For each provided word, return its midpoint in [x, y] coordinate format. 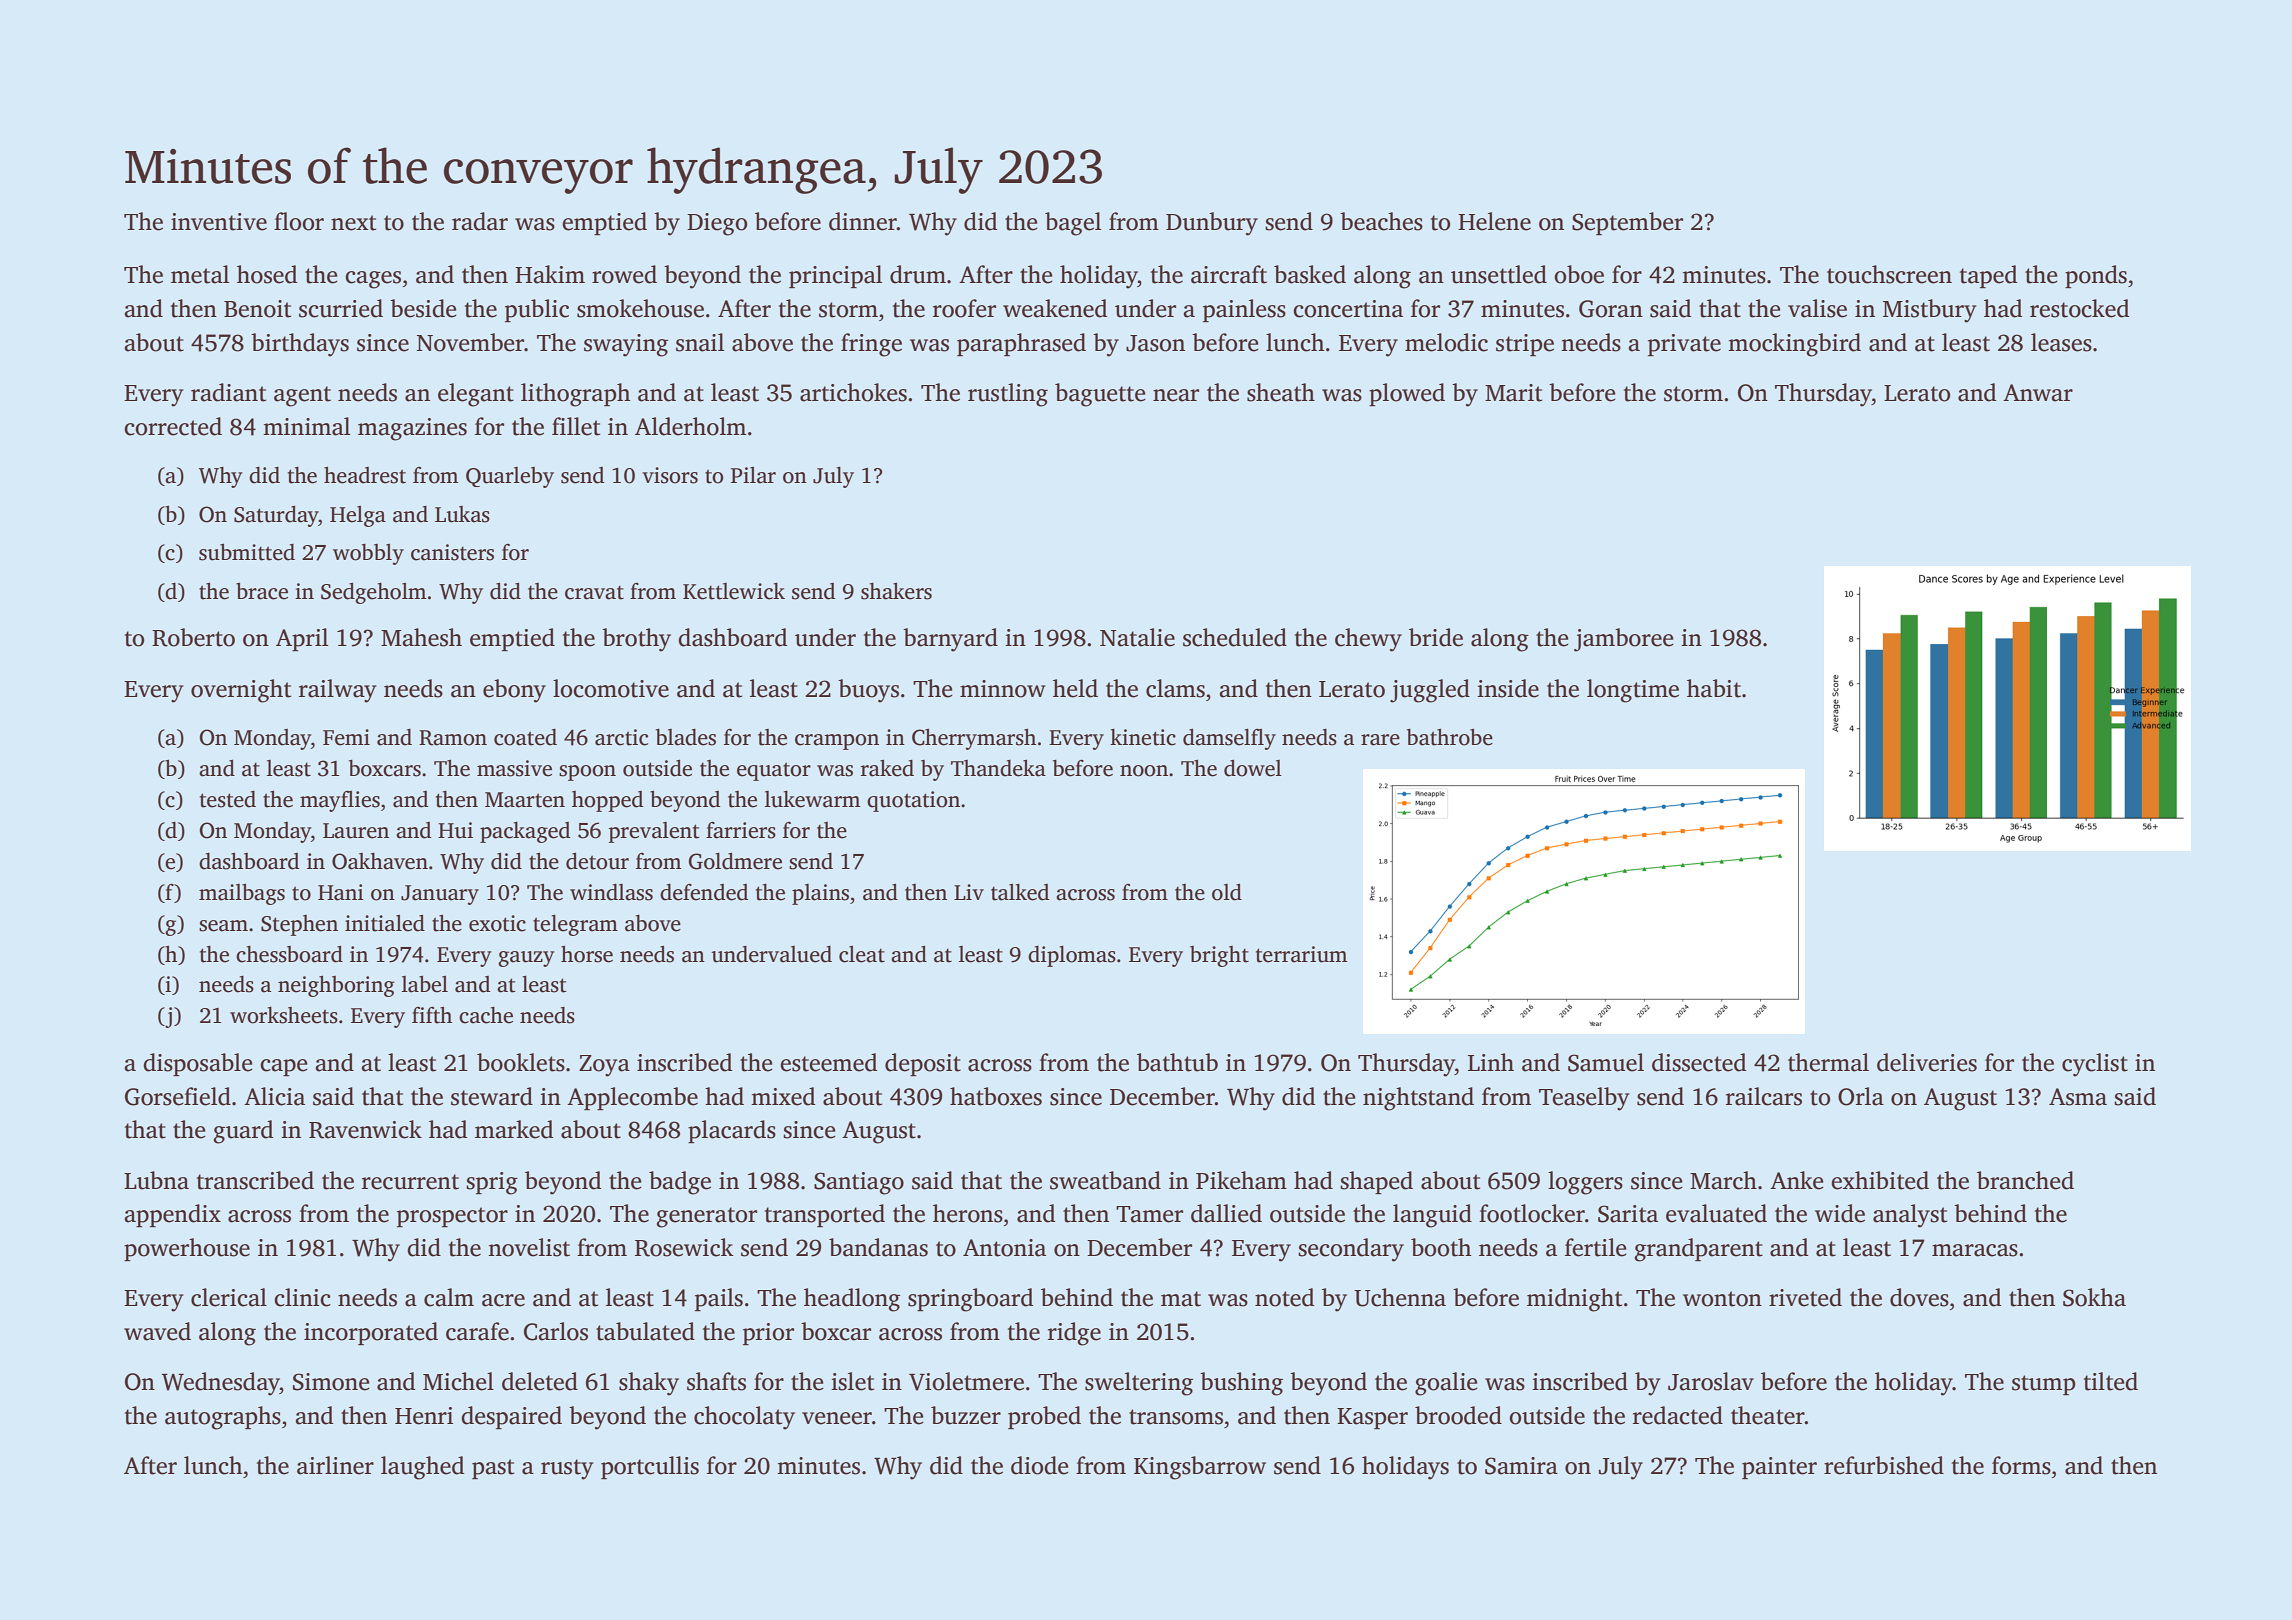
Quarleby [510, 477]
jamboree [1624, 640]
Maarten [525, 800]
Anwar [2038, 393]
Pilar [753, 475]
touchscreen [1889, 274]
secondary [1351, 1250]
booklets [521, 1062]
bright [1219, 956]
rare [1380, 740]
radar [480, 221]
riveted [1805, 1297]
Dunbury [1212, 224]
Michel [458, 1381]
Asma [2078, 1097]
